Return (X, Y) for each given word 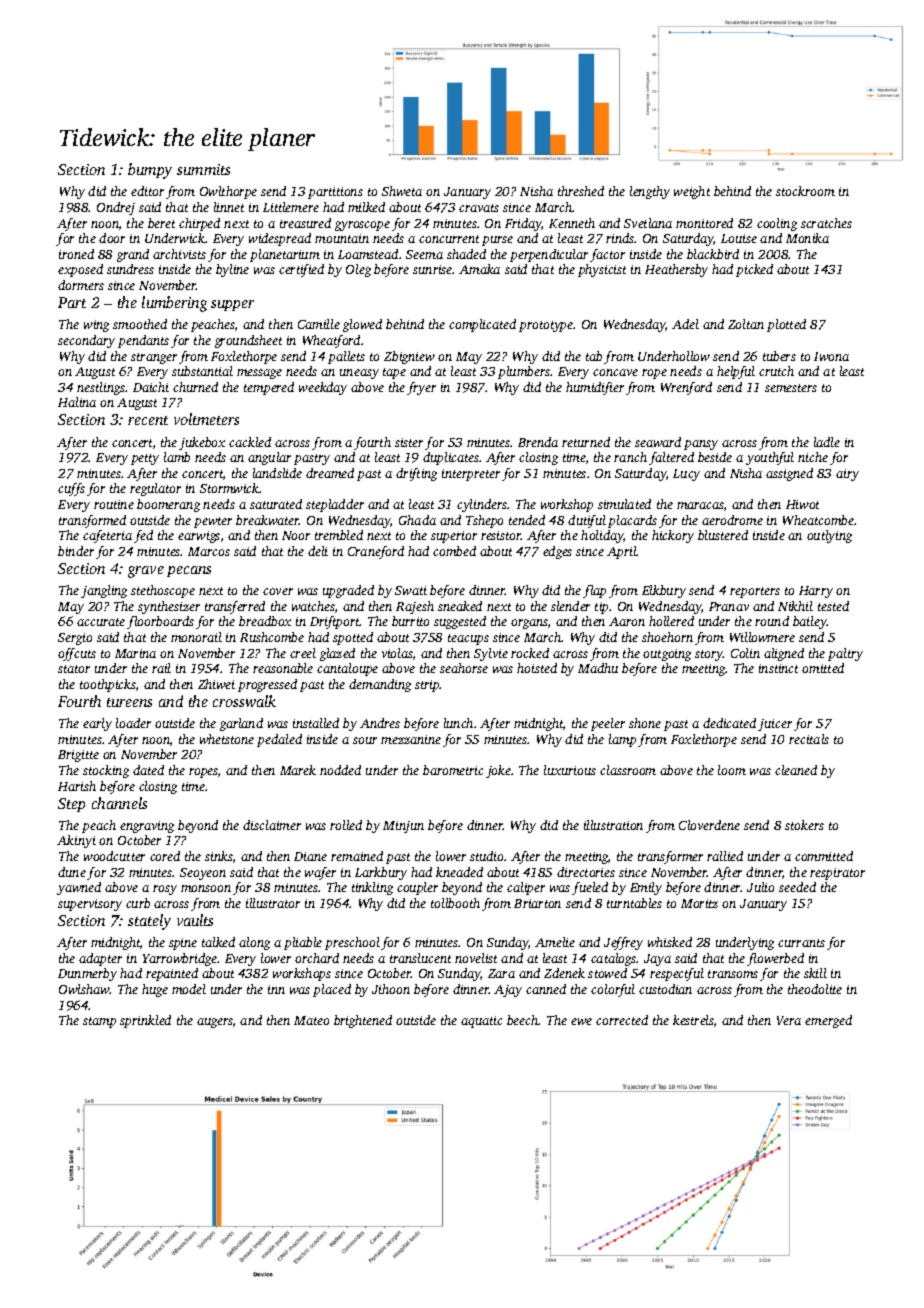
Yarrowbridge (180, 959)
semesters (791, 388)
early (97, 724)
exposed (80, 270)
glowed (362, 325)
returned (586, 442)
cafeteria (107, 536)
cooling (777, 224)
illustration (613, 825)
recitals (809, 739)
